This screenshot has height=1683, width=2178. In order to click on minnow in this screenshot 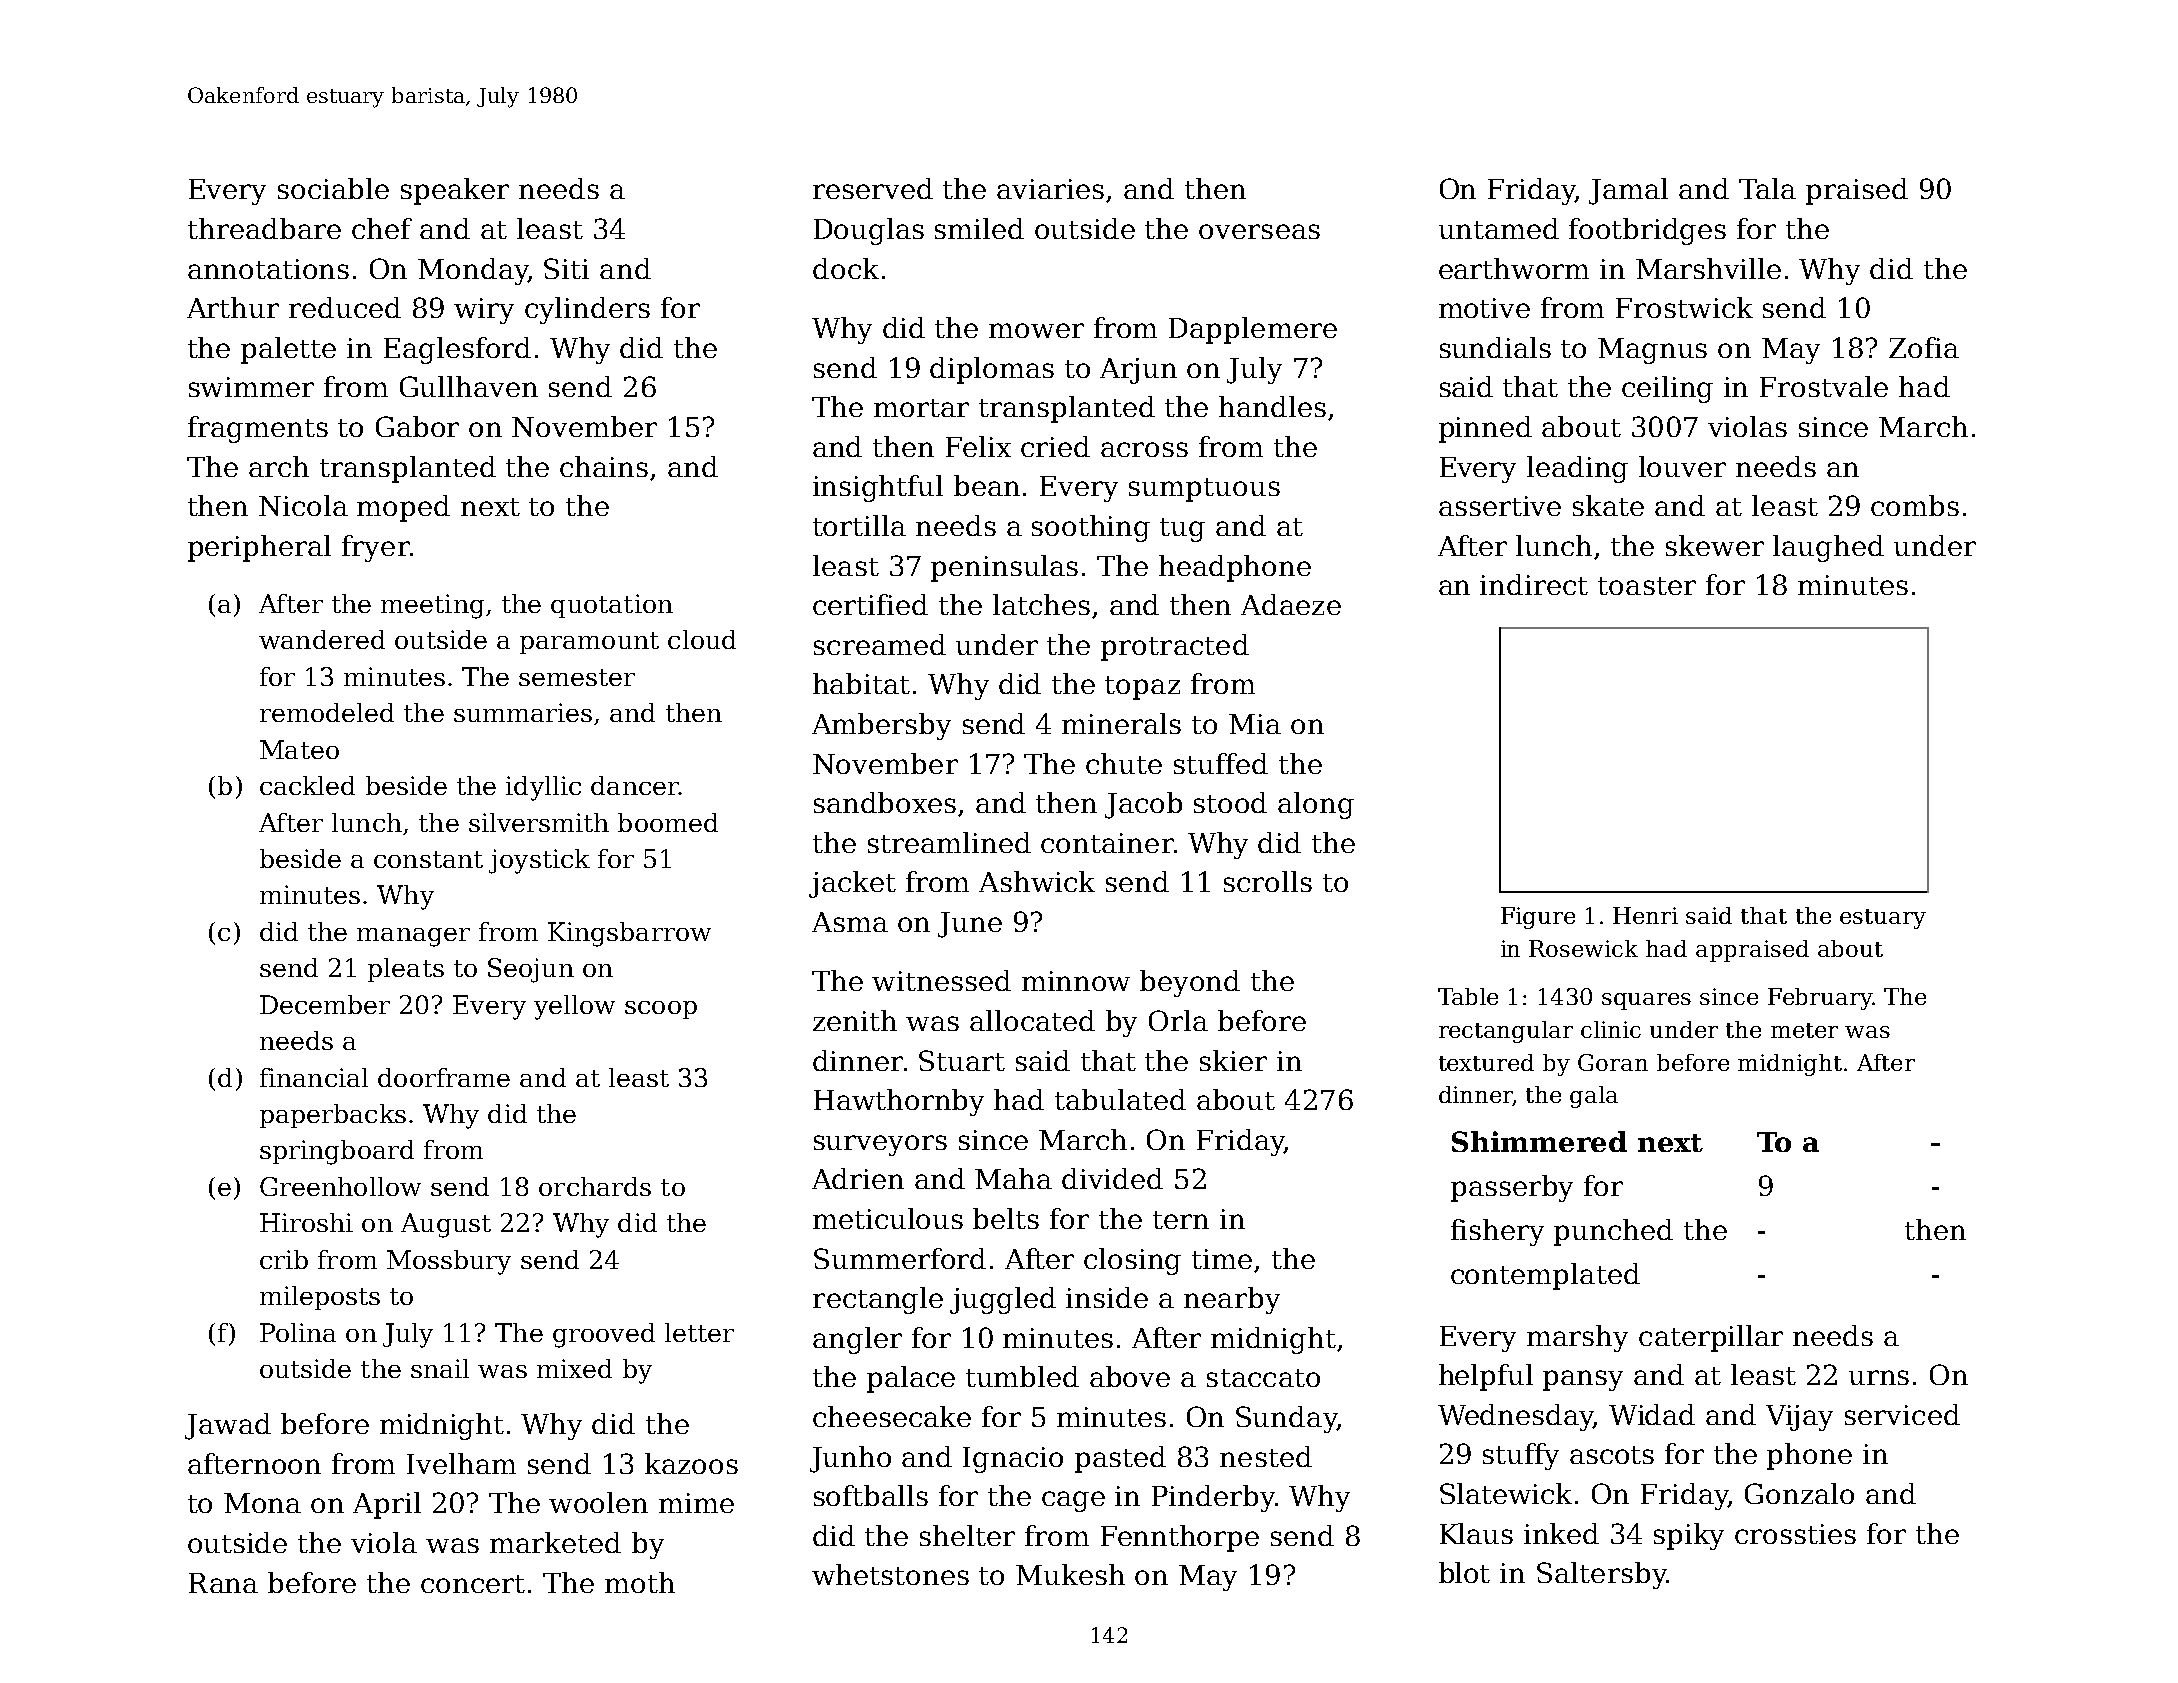, I will do `click(1076, 981)`.
